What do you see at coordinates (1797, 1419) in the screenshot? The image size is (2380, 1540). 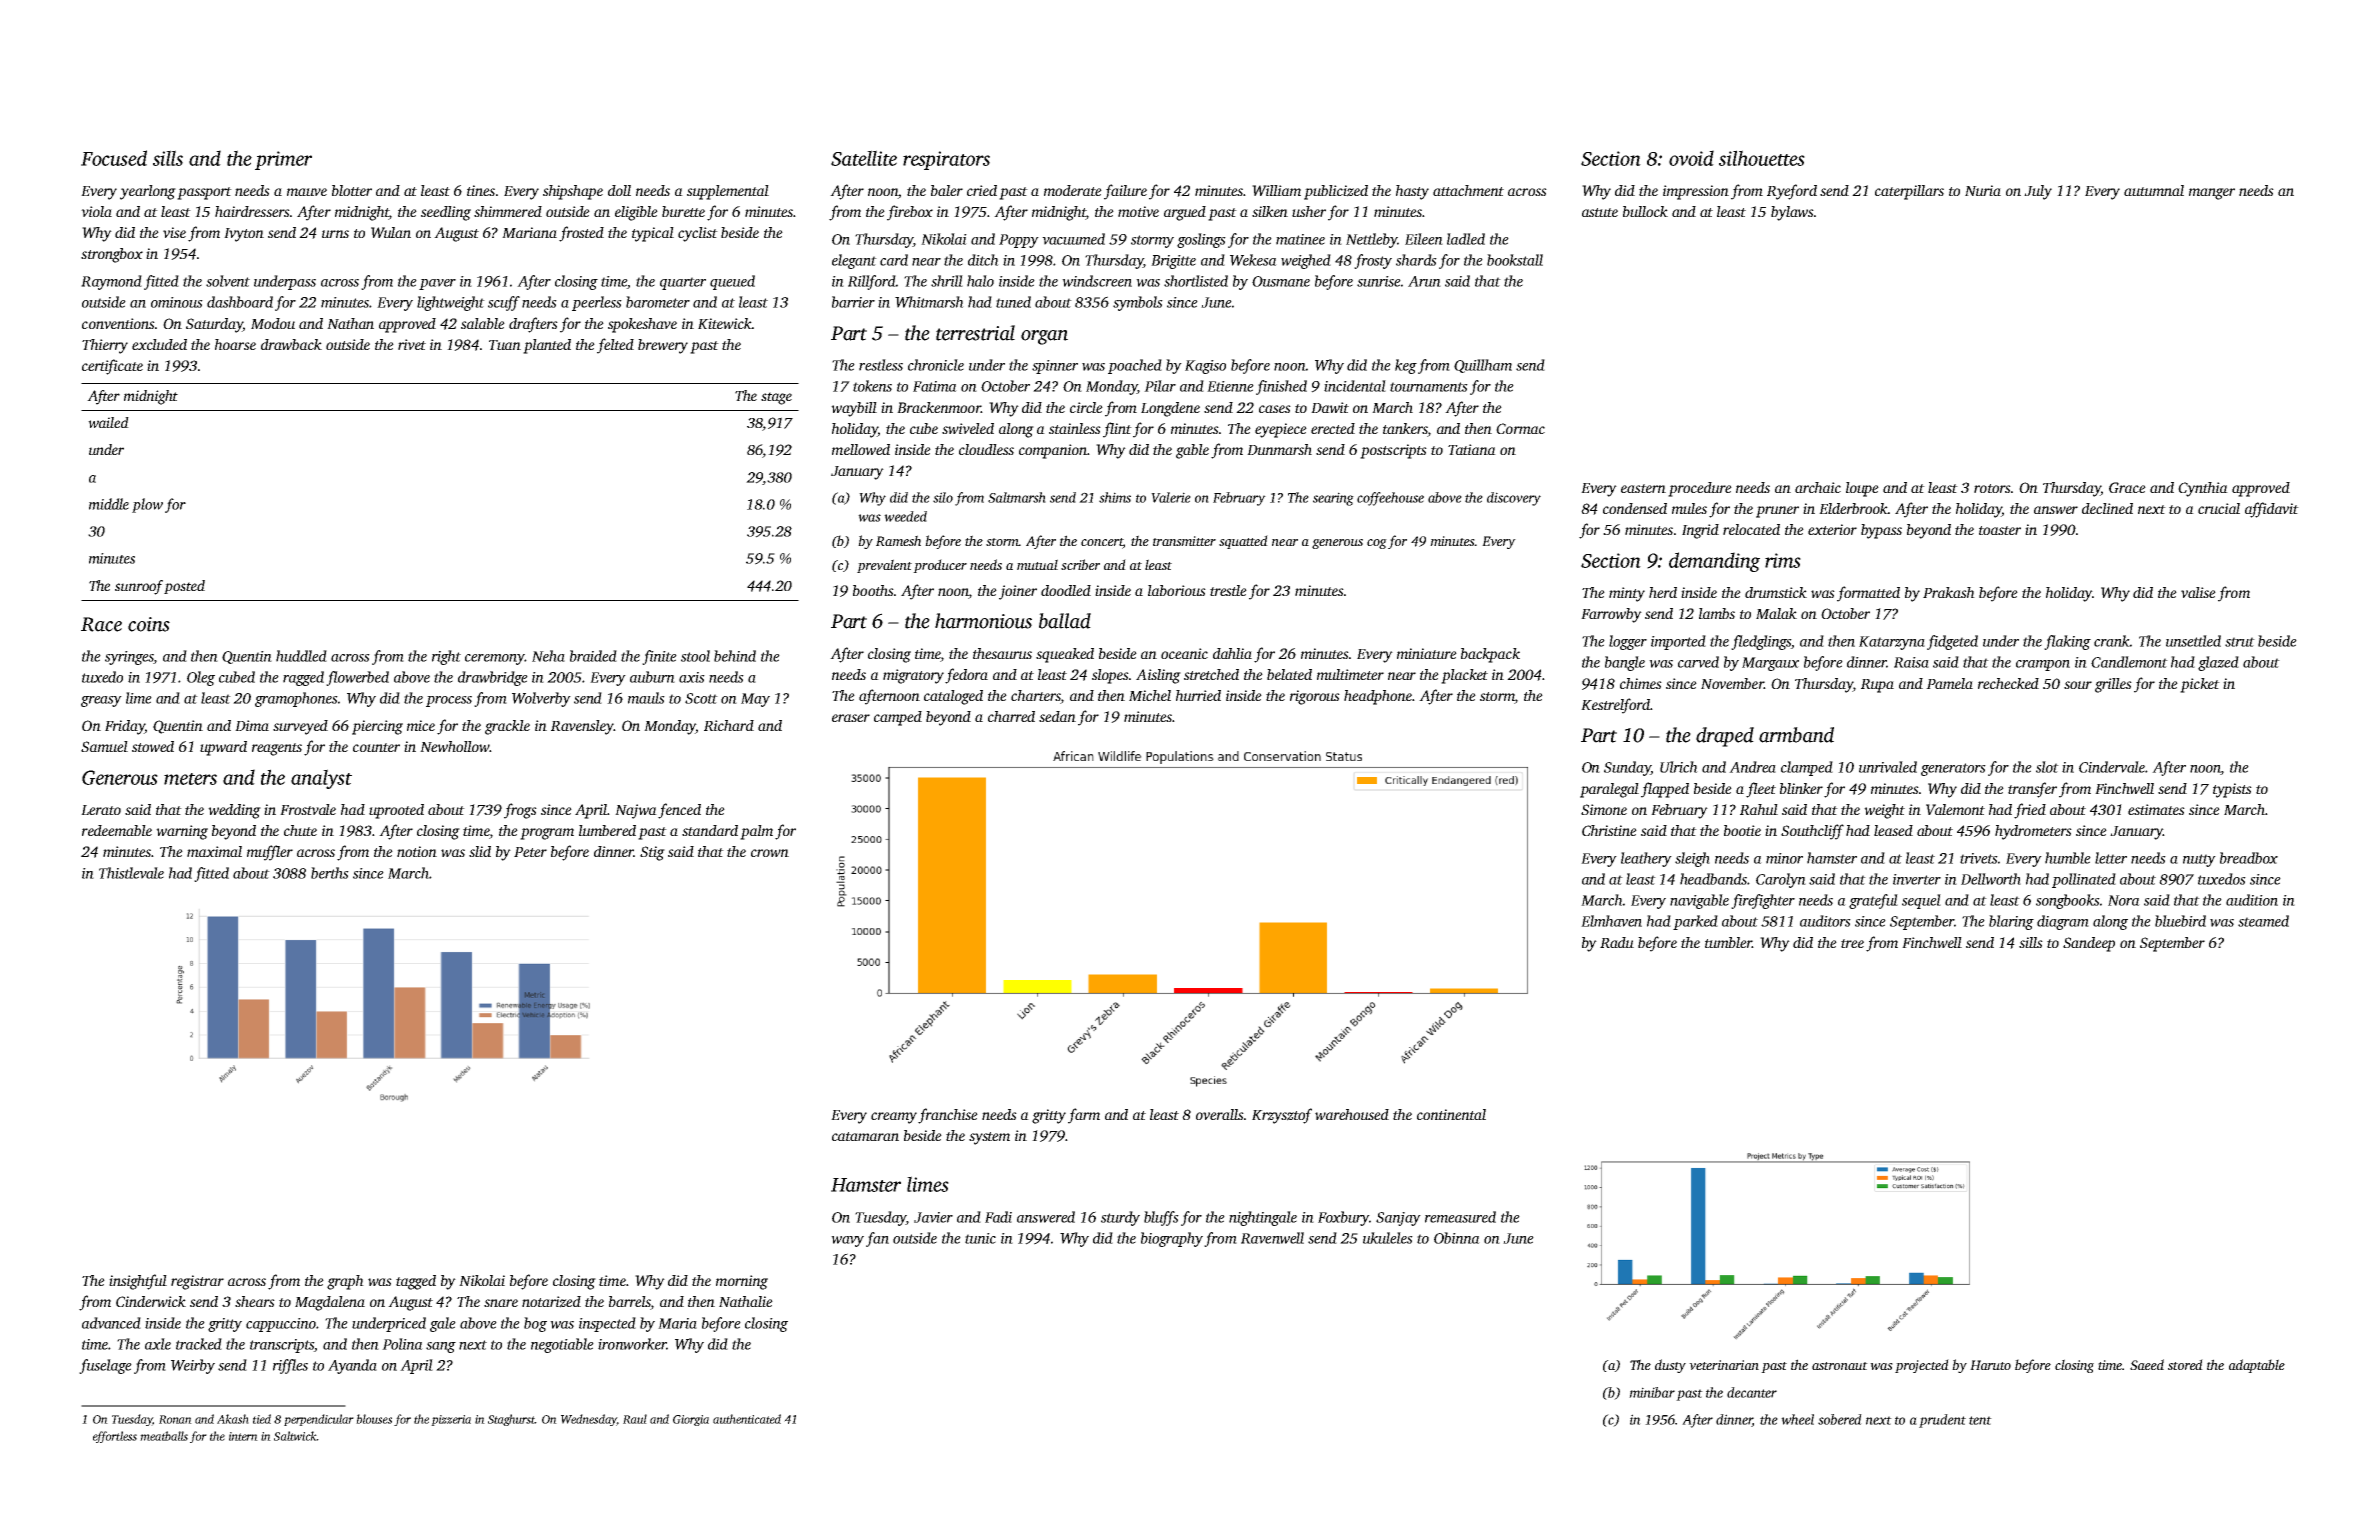 I see `wheel` at bounding box center [1797, 1419].
